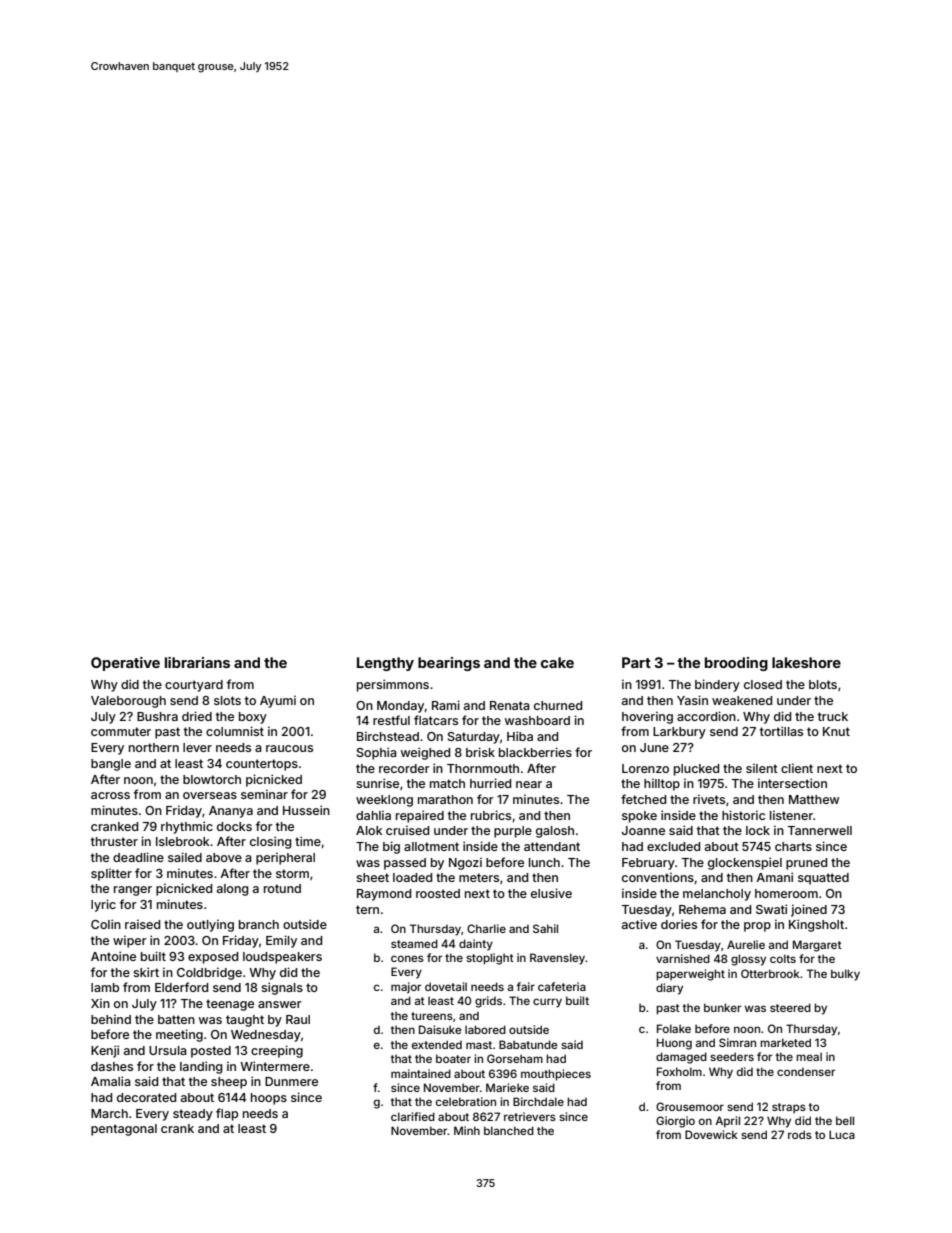 The image size is (952, 1233). Describe the element at coordinates (706, 716) in the screenshot. I see `accordion` at that location.
